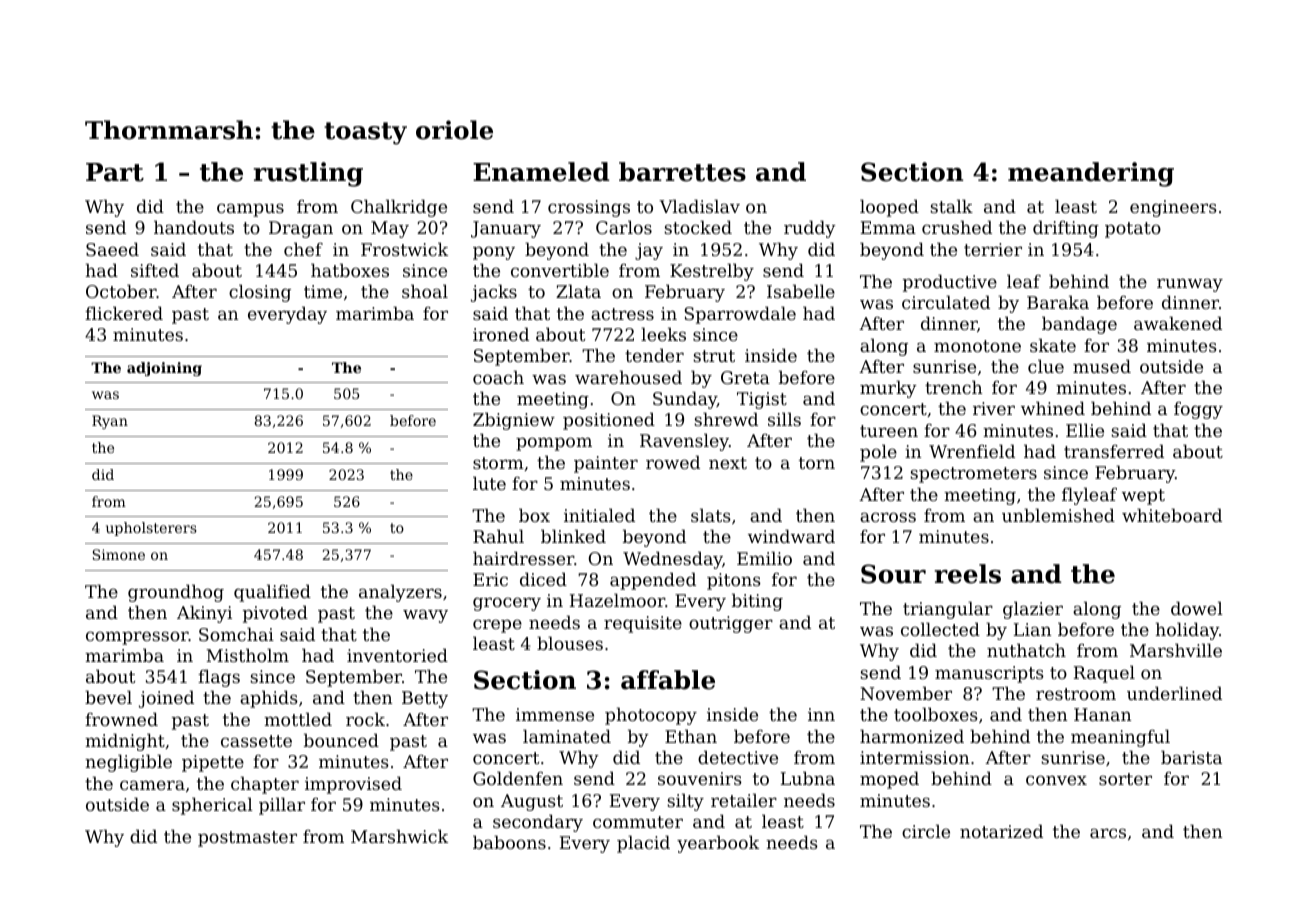  What do you see at coordinates (1091, 174) in the screenshot?
I see `meandering` at bounding box center [1091, 174].
